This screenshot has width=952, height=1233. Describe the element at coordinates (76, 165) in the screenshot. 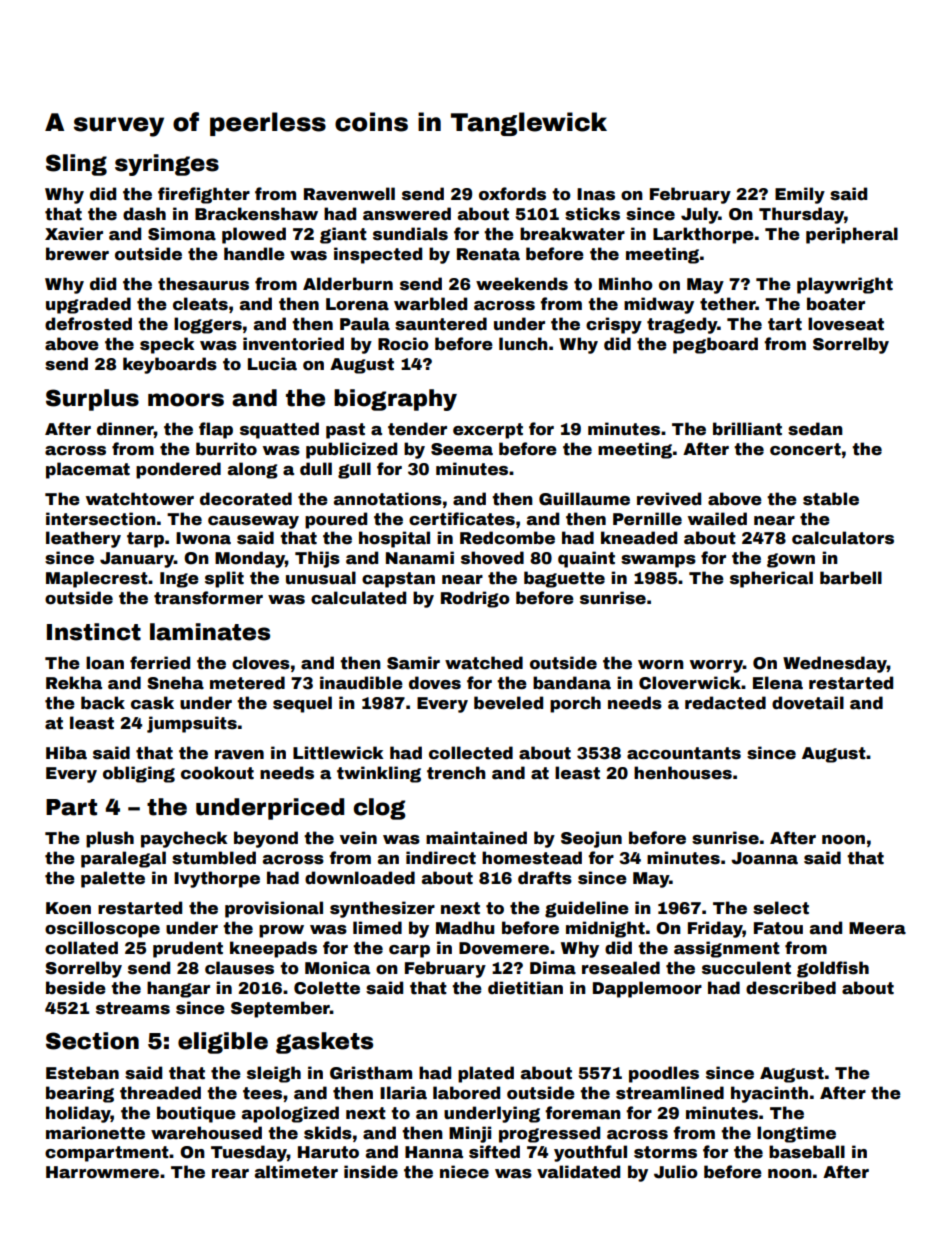

I see `Sling` at that location.
